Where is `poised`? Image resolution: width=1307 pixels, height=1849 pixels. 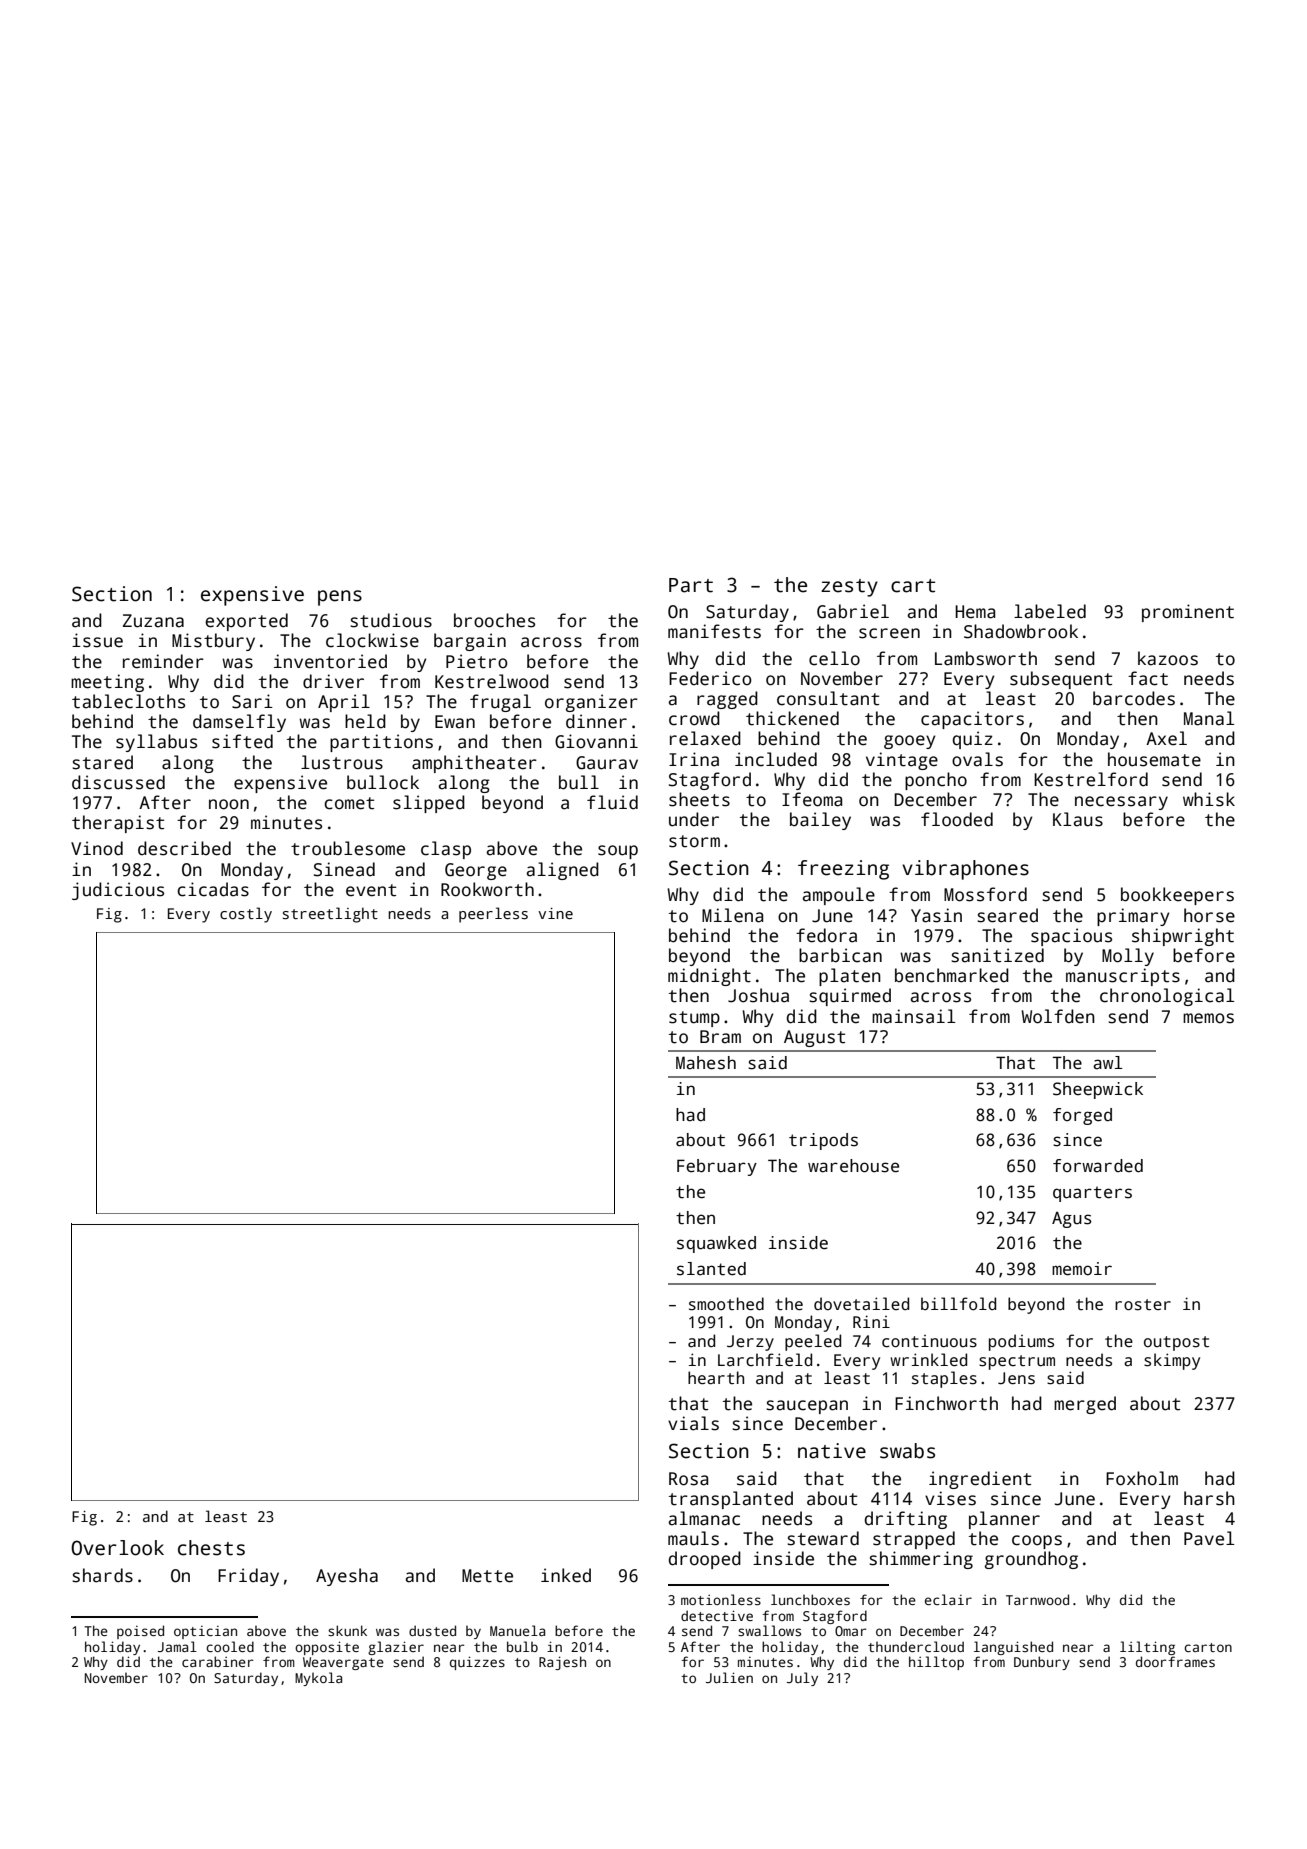
poised is located at coordinates (140, 1632).
